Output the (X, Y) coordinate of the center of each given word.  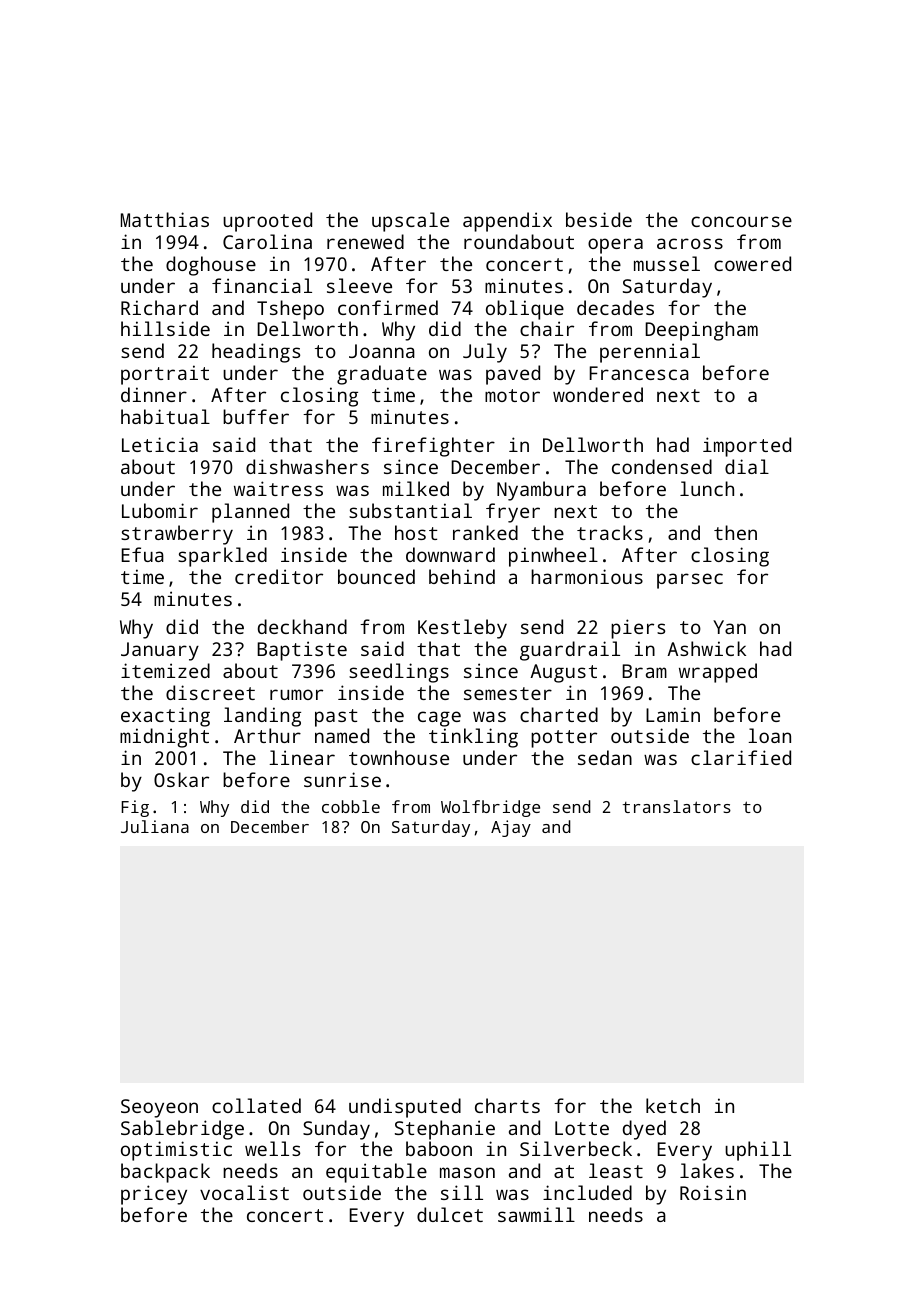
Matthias (165, 219)
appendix (507, 222)
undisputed (405, 1108)
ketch (673, 1105)
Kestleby (462, 629)
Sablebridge (182, 1130)
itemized (165, 670)
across (690, 243)
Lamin (673, 714)
